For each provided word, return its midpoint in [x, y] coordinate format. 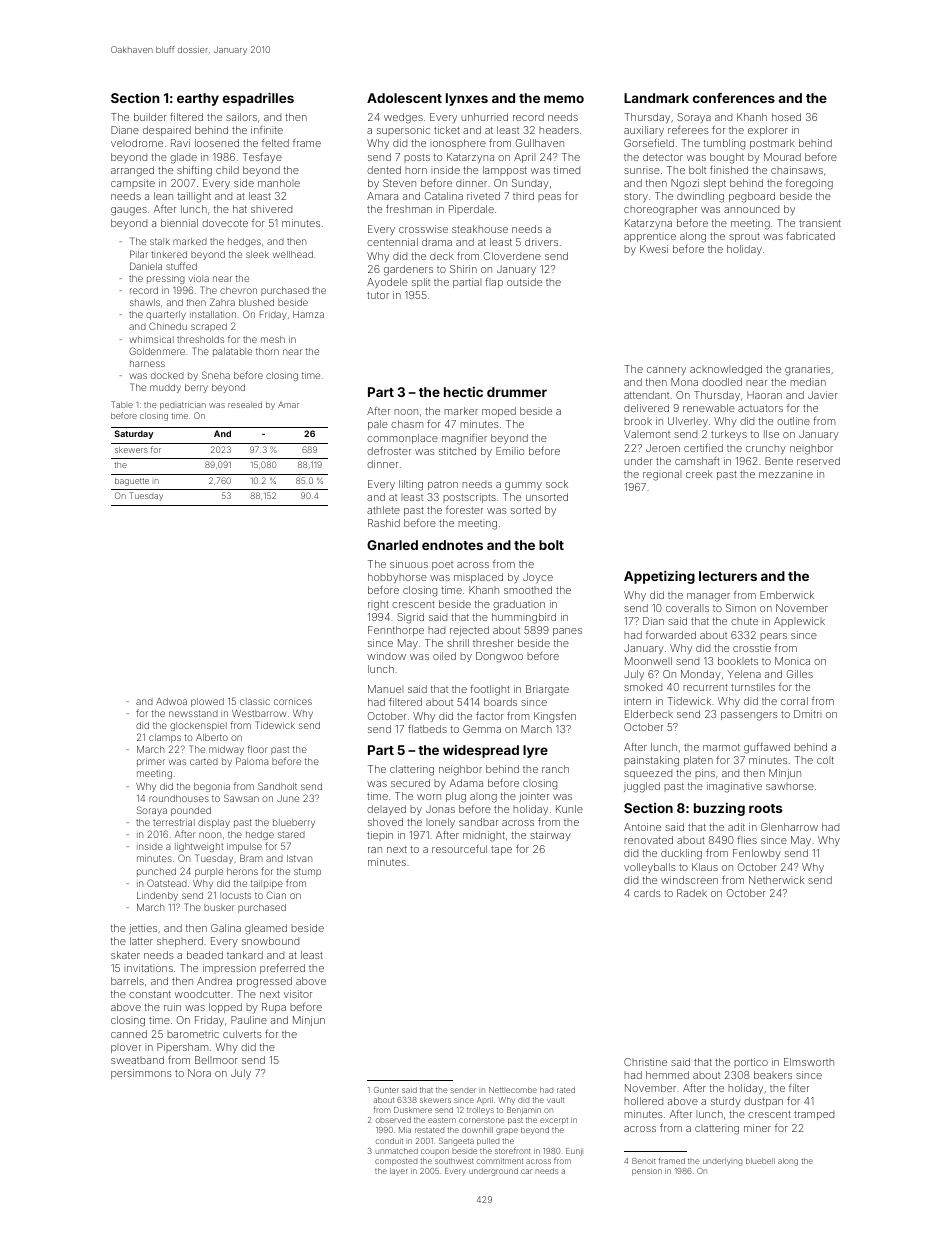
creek [699, 474]
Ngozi [685, 184]
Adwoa [171, 701]
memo [564, 99]
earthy [198, 99]
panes [567, 632]
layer [399, 1172]
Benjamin [524, 1111]
